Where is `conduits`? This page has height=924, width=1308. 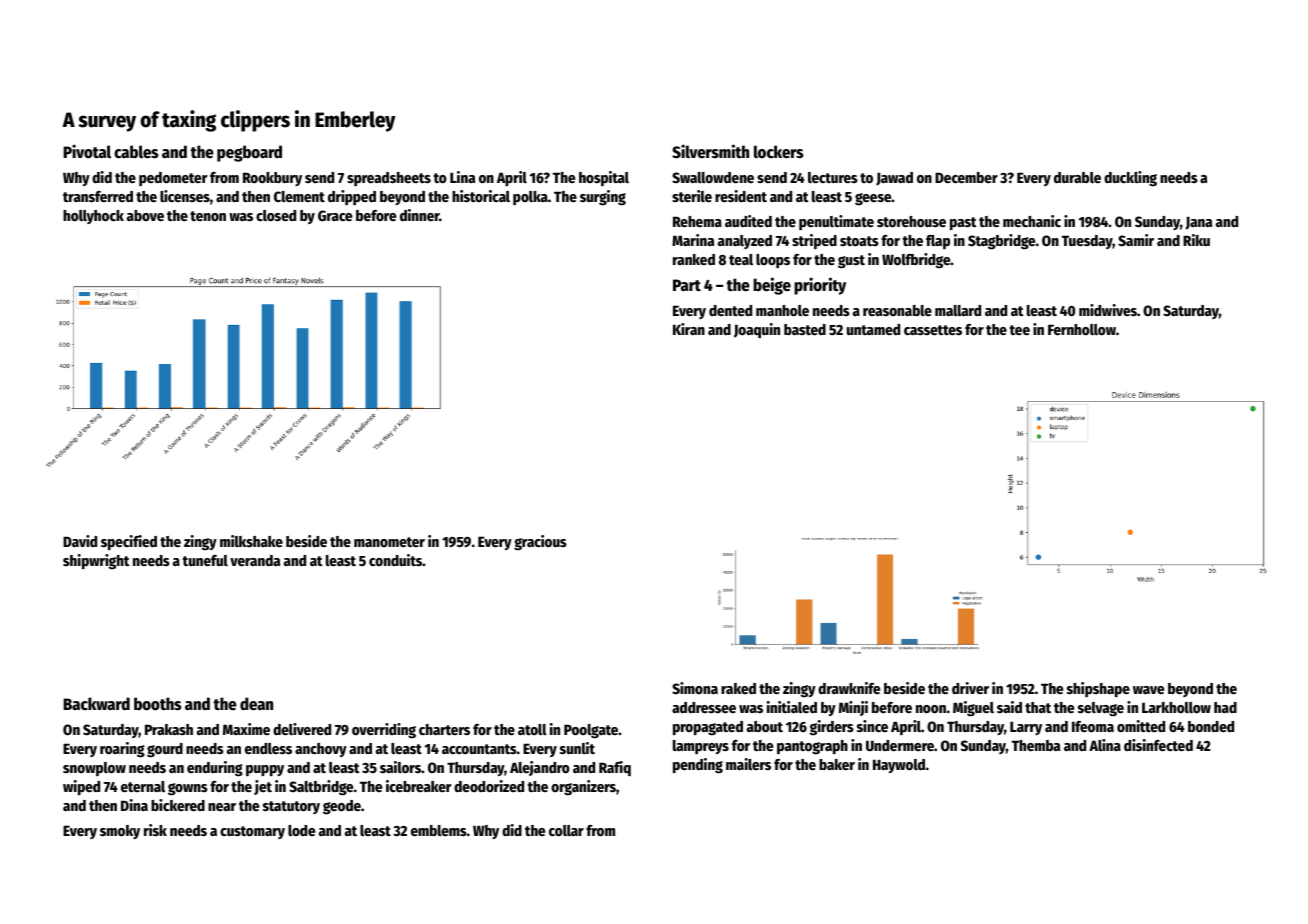
conduits is located at coordinates (395, 560).
